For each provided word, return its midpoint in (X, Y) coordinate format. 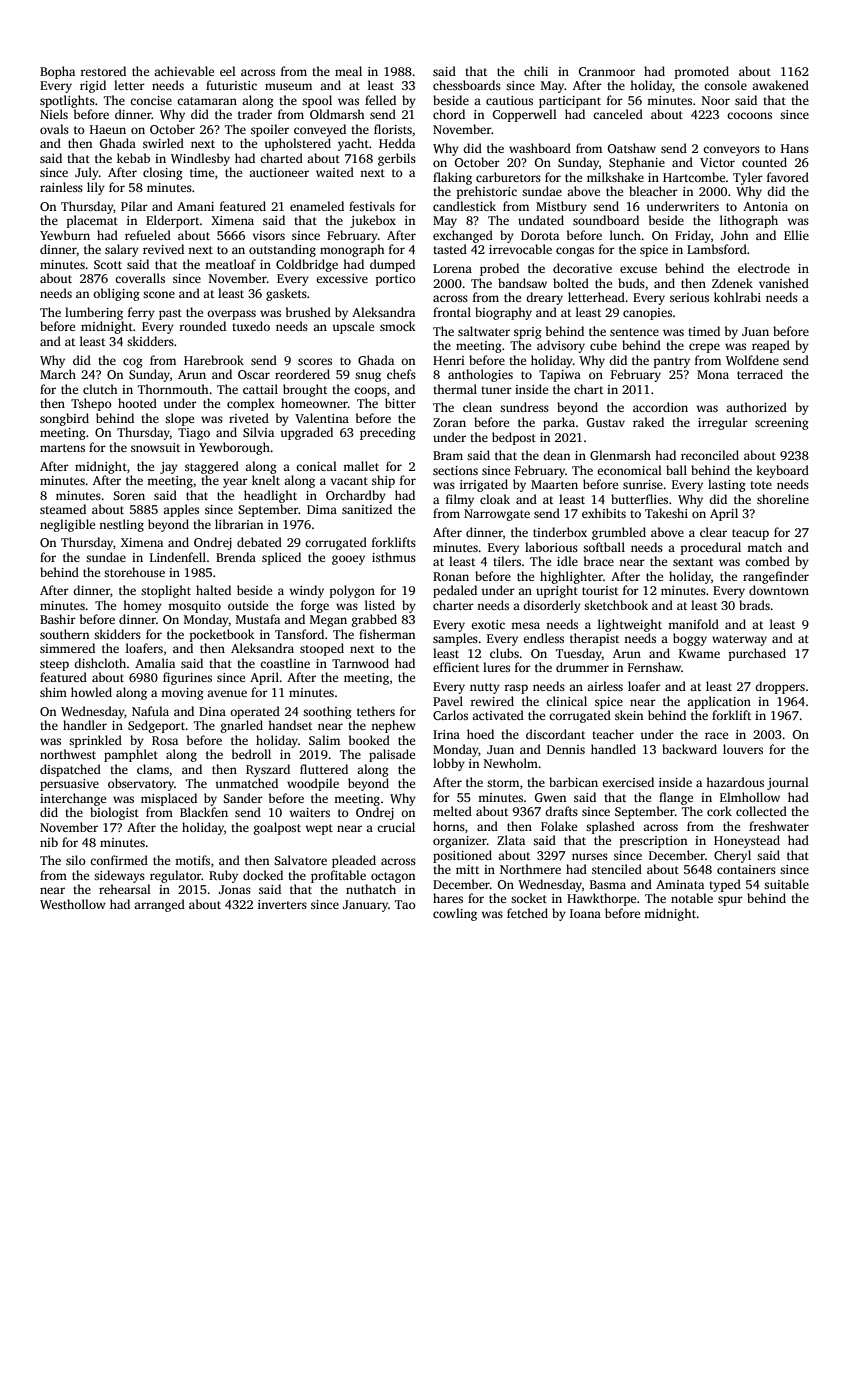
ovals (54, 129)
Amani (195, 206)
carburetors (508, 177)
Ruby (223, 876)
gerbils (397, 159)
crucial (396, 827)
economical (629, 470)
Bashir (58, 619)
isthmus (394, 557)
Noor (716, 100)
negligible (67, 525)
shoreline (783, 499)
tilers (507, 561)
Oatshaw (632, 148)
